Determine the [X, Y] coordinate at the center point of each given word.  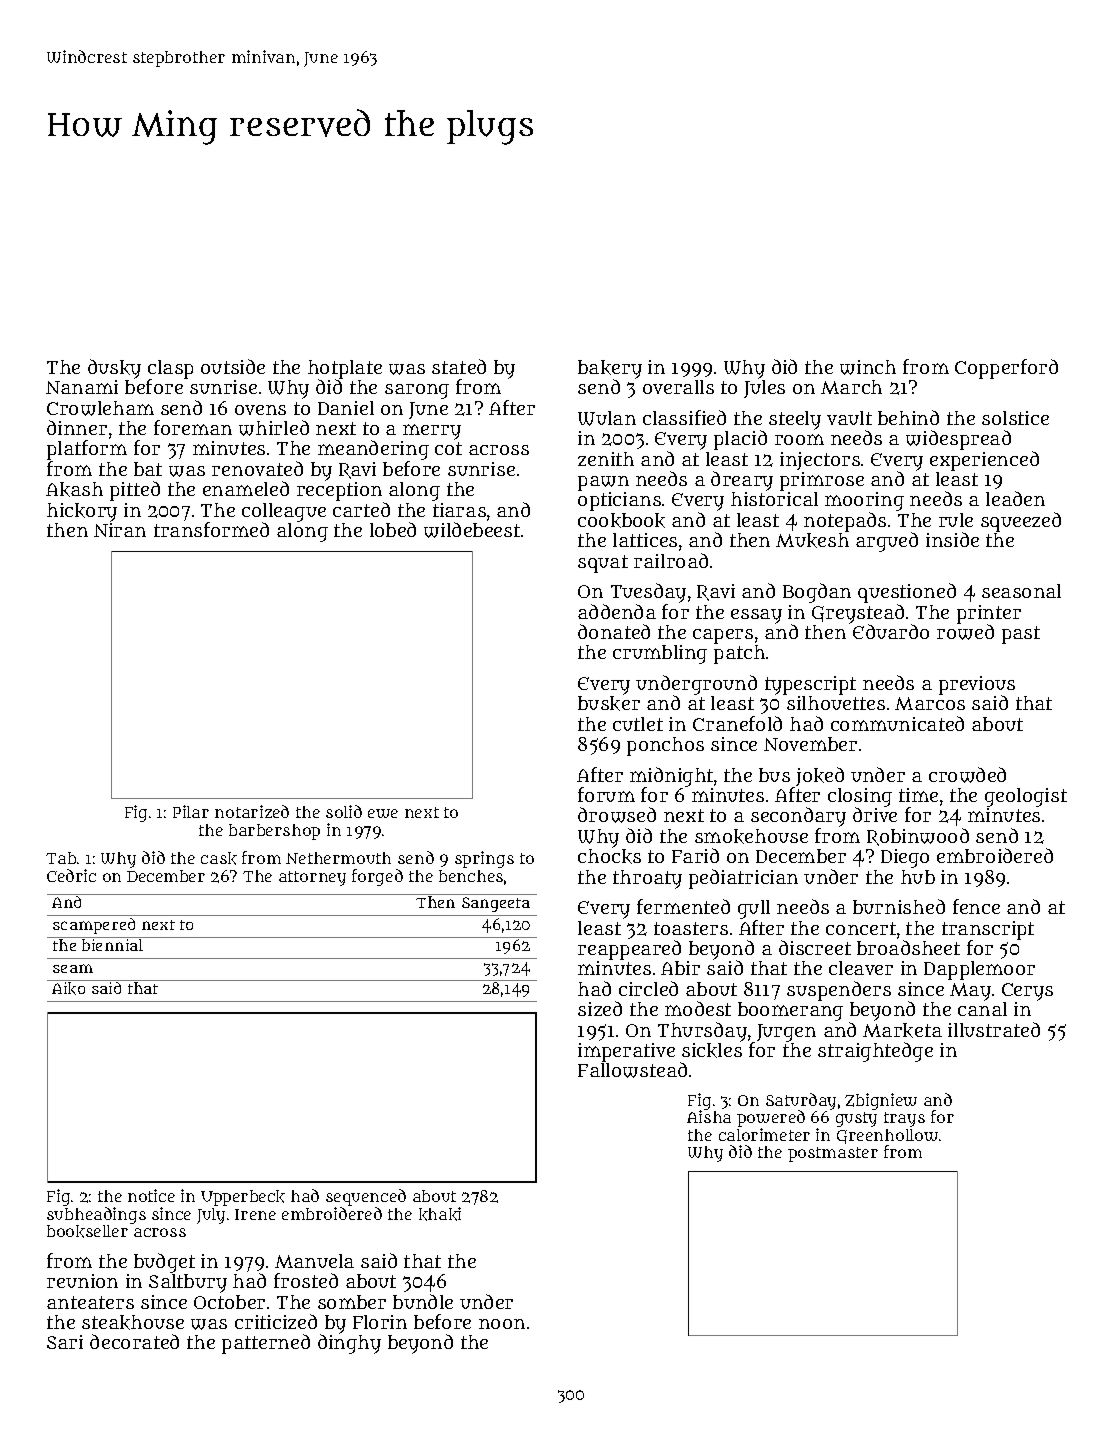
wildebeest [472, 530]
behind [908, 417]
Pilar [191, 811]
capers [723, 636]
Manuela [314, 1261]
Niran [120, 530]
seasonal [1021, 591]
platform [87, 450]
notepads [845, 522]
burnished [899, 906]
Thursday [702, 1032]
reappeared [629, 950]
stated [459, 366]
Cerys [1027, 992]
